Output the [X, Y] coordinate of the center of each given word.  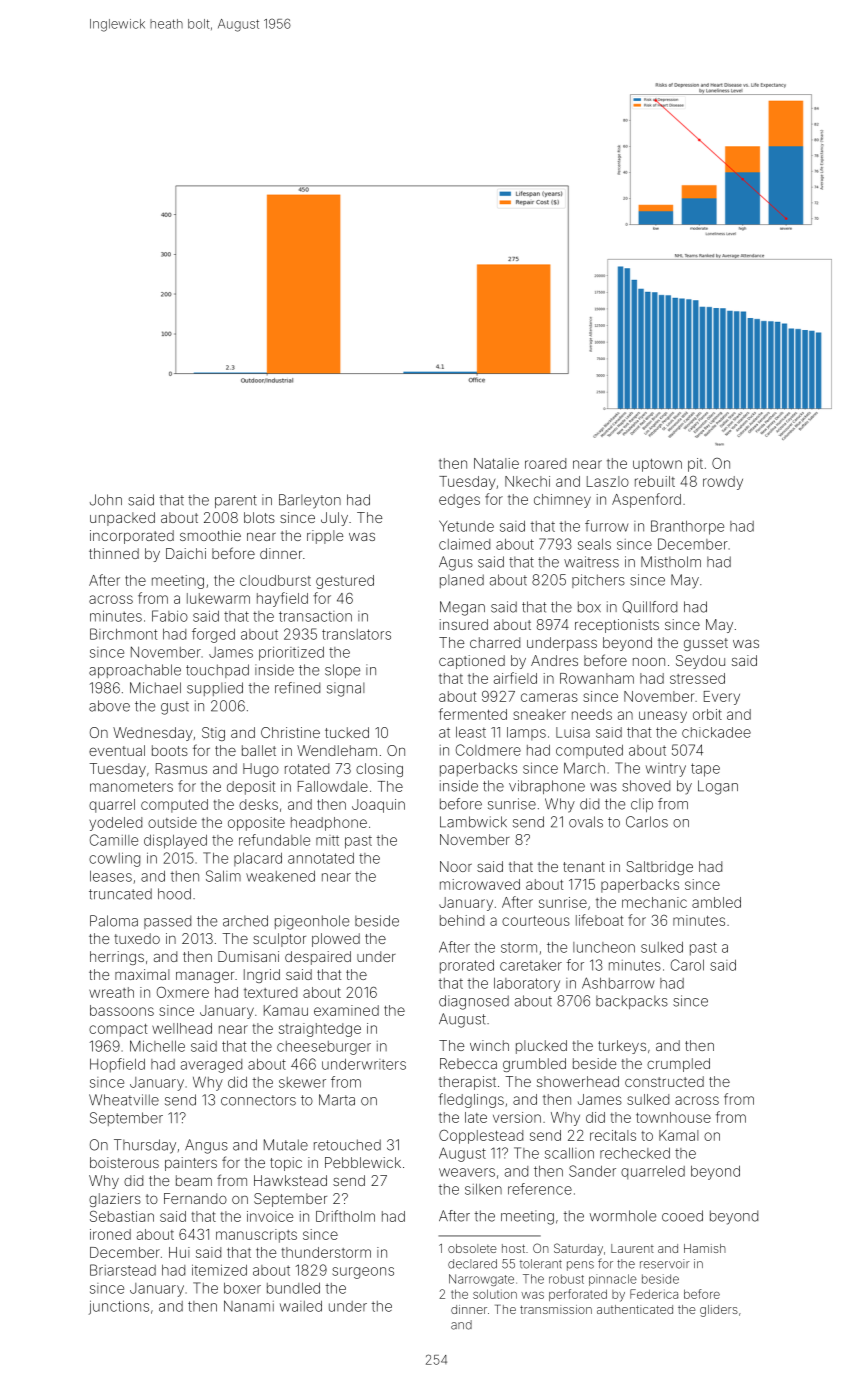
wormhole [623, 1216]
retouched [347, 1145]
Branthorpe [687, 527]
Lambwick [473, 822]
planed [462, 581]
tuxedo [137, 938]
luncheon [604, 947]
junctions [119, 1307]
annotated [321, 858]
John [106, 500]
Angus [206, 1146]
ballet [259, 750]
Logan [718, 787]
